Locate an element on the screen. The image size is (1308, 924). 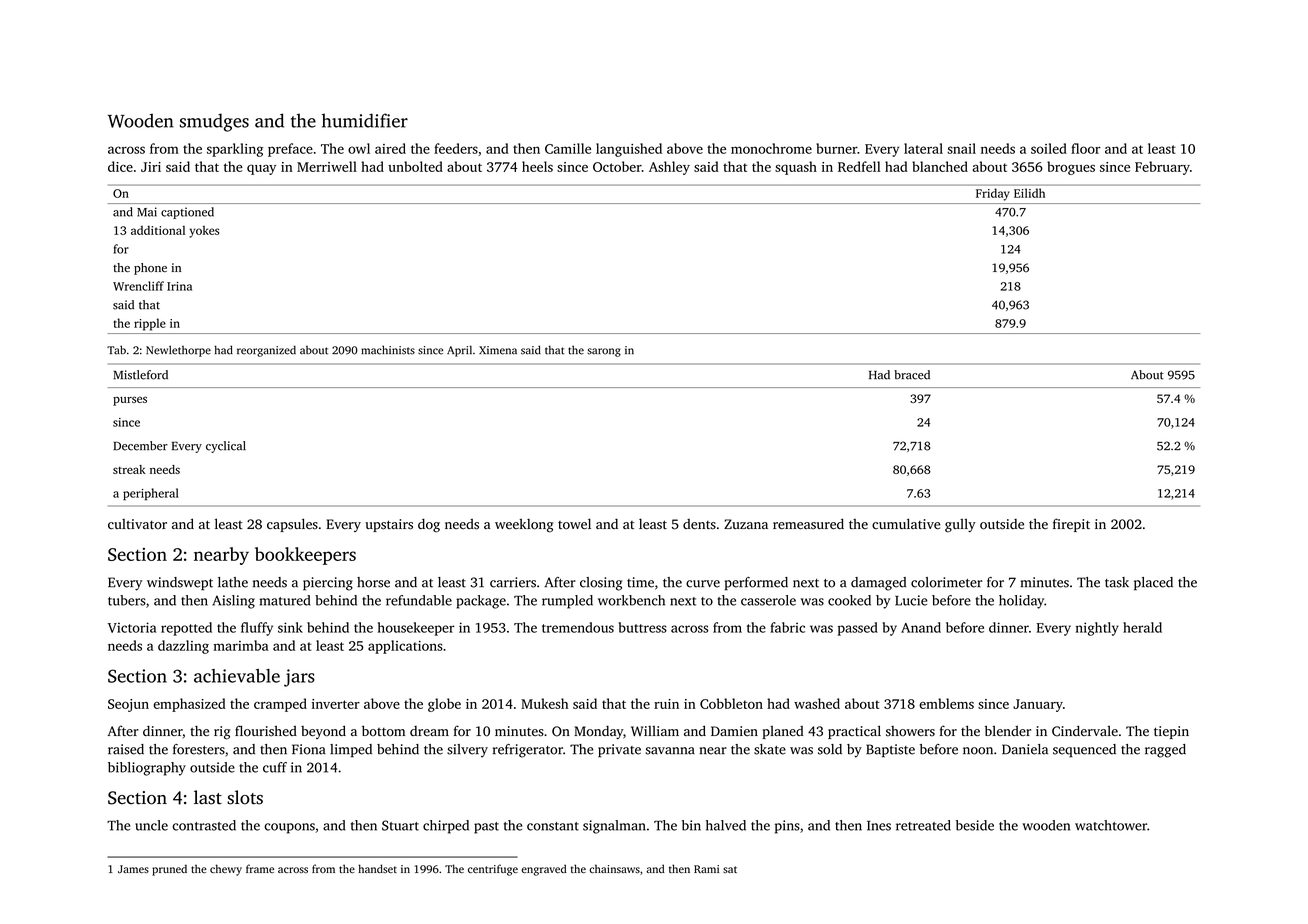
Zuzana is located at coordinates (746, 524).
